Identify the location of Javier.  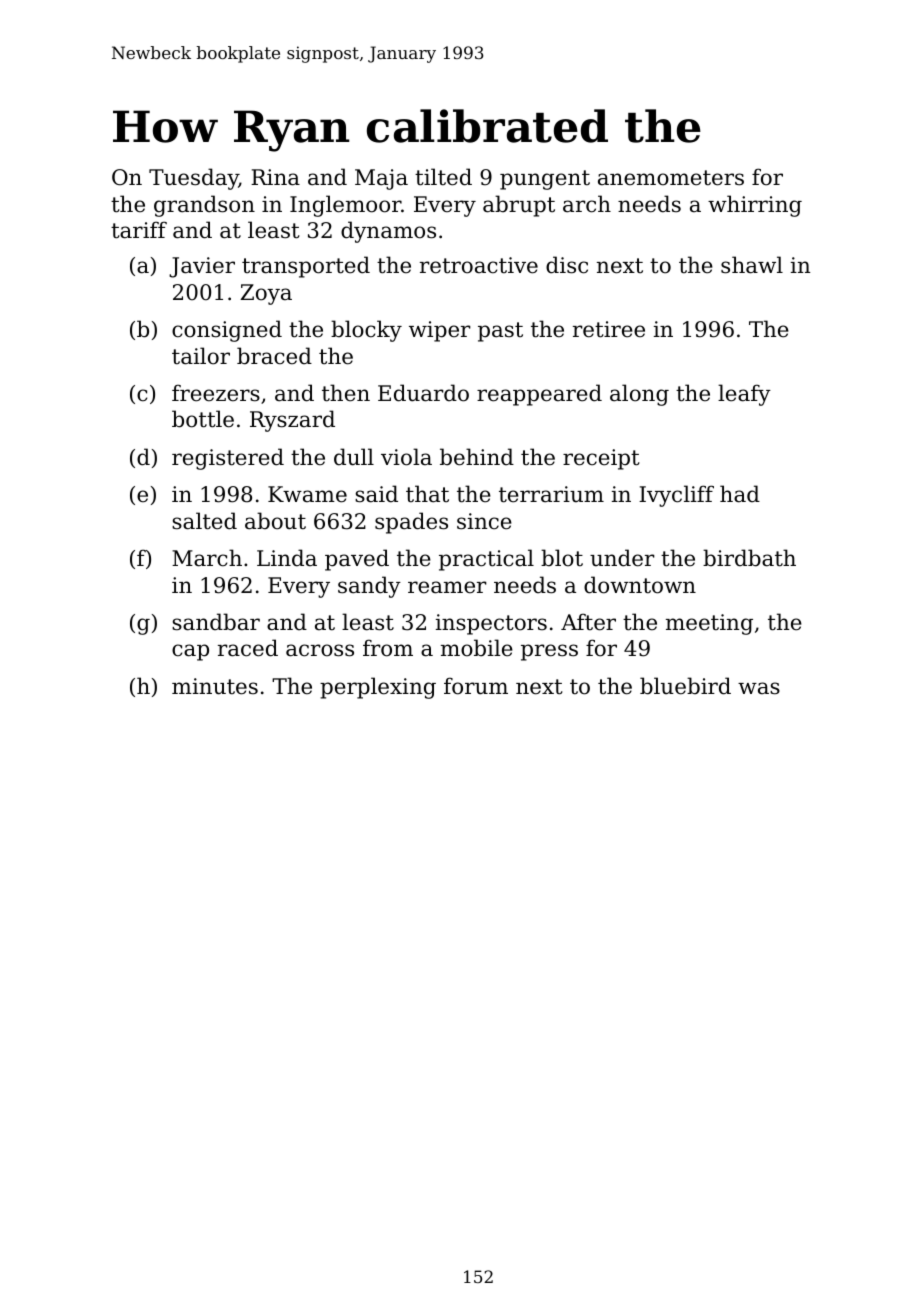
(202, 267).
